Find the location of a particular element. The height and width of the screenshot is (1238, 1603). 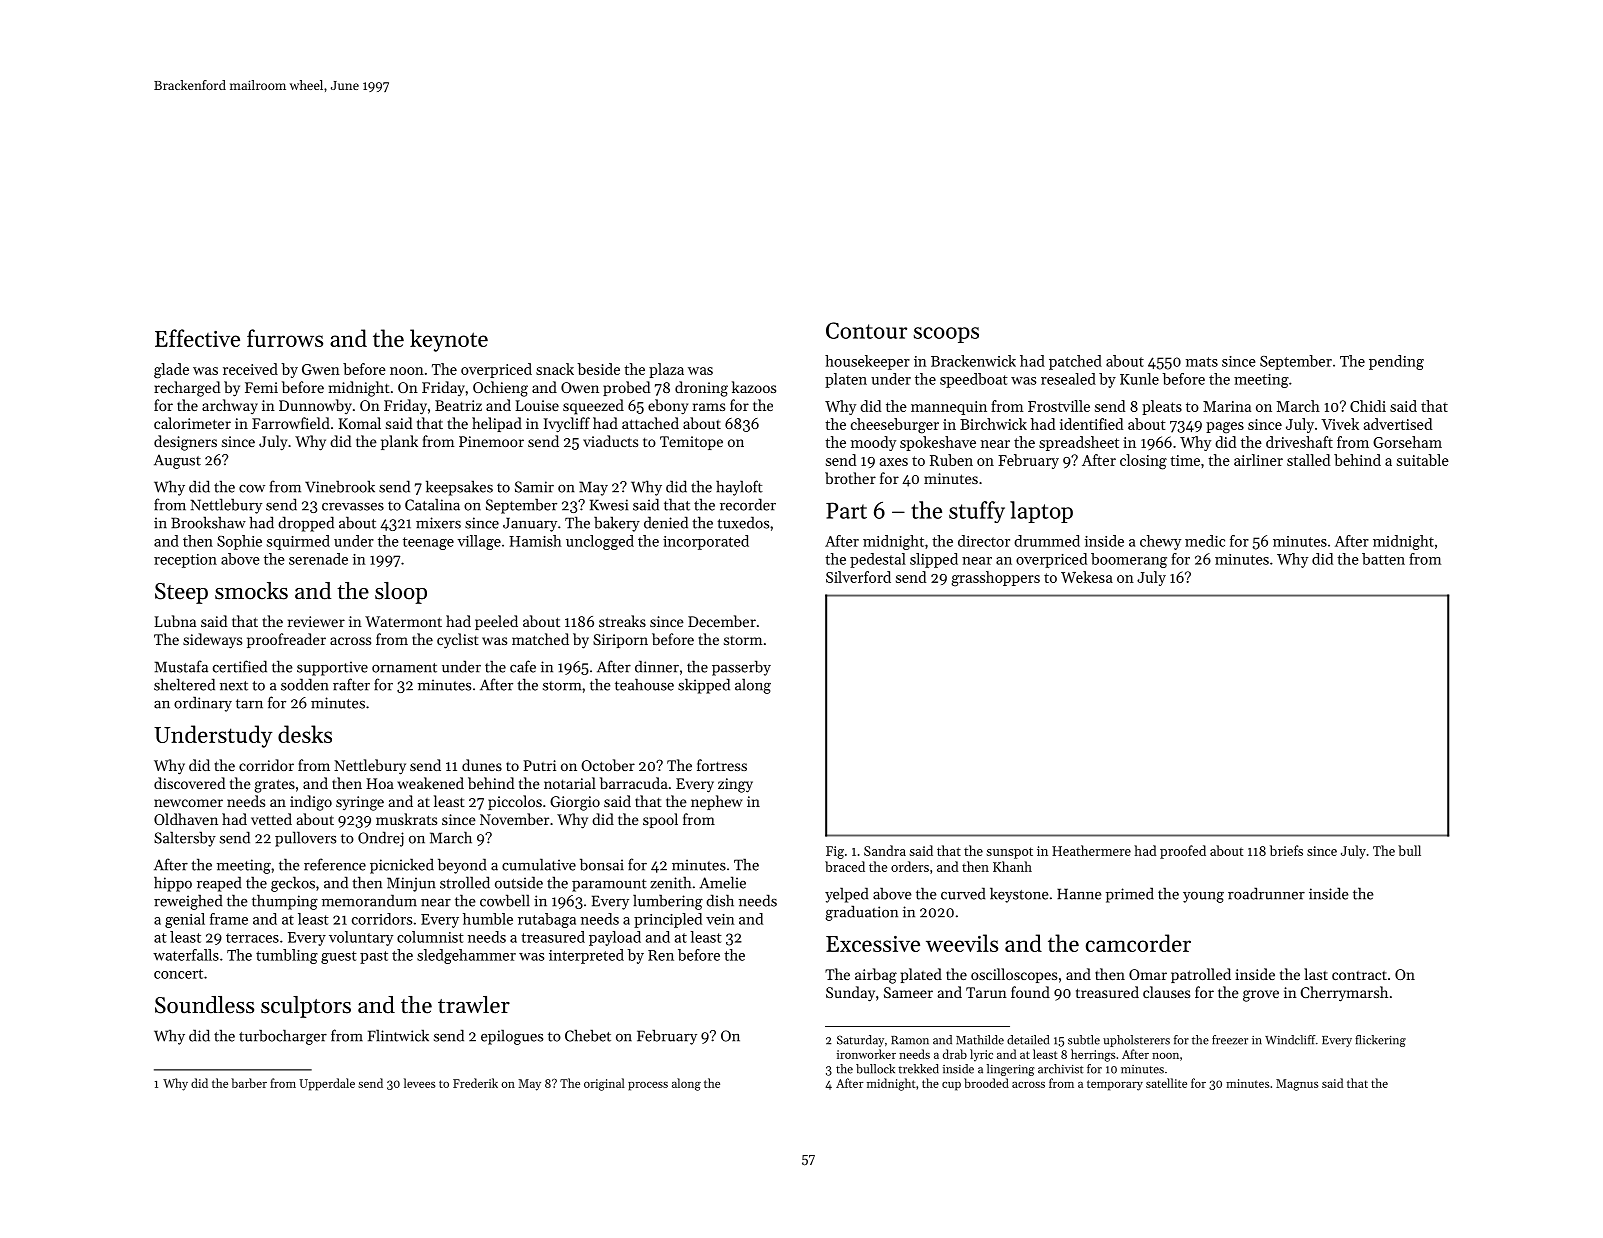

process is located at coordinates (648, 1086).
